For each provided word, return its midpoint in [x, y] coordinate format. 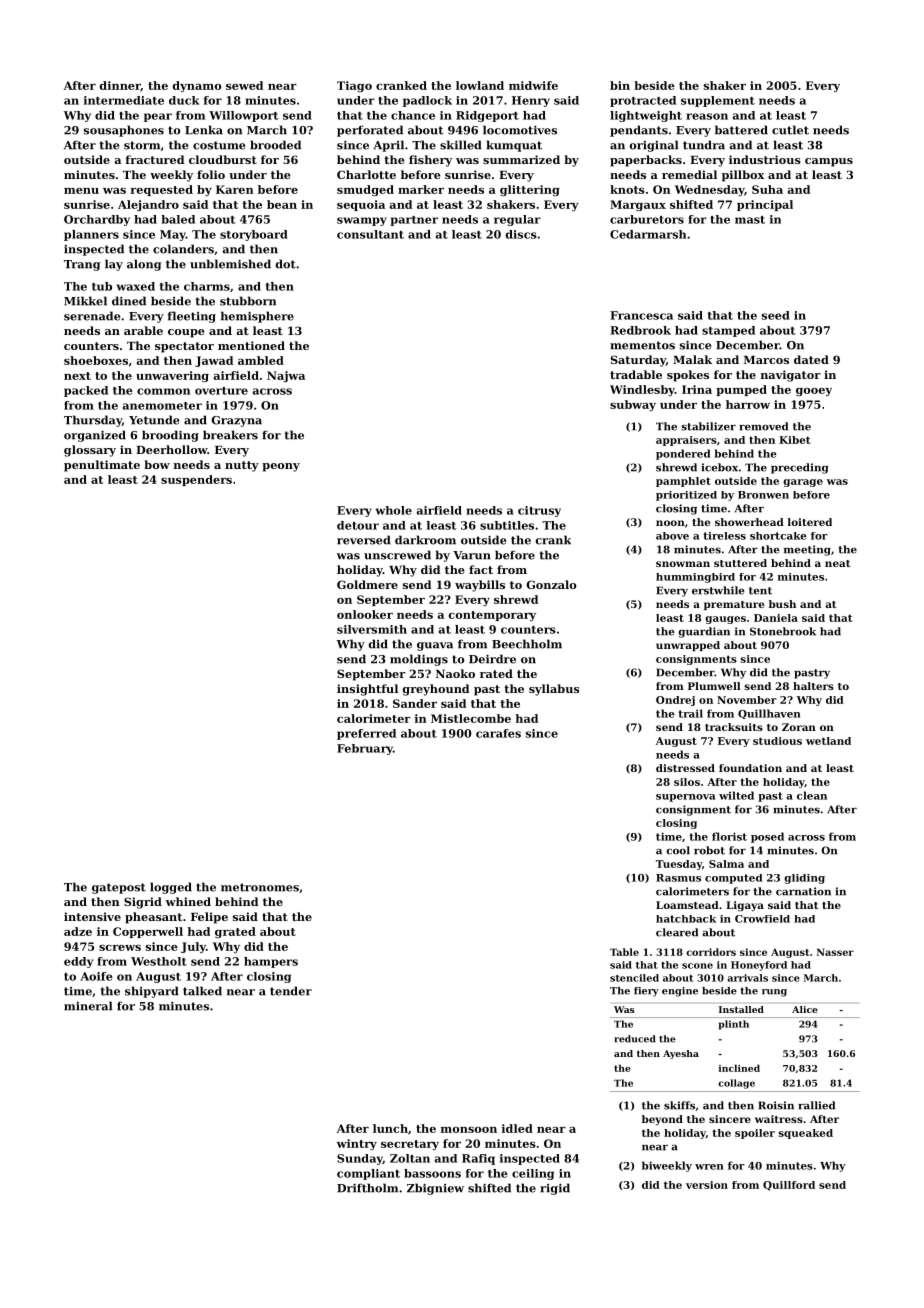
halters [813, 686]
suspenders [196, 480]
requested [162, 190]
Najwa [286, 376]
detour [358, 525]
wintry [357, 1144]
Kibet [794, 440]
